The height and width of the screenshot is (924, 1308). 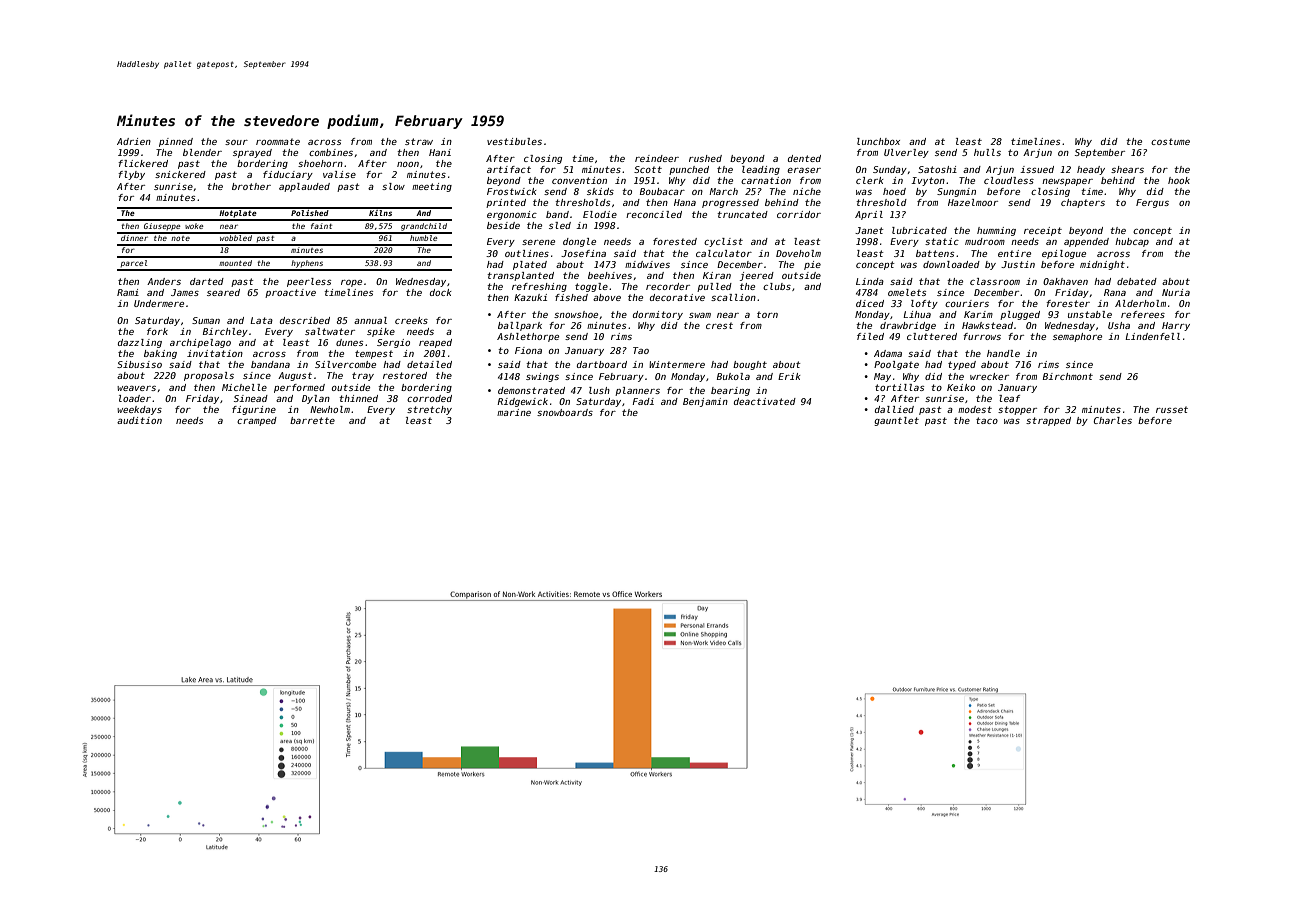 What do you see at coordinates (685, 202) in the screenshot?
I see `Hana` at bounding box center [685, 202].
